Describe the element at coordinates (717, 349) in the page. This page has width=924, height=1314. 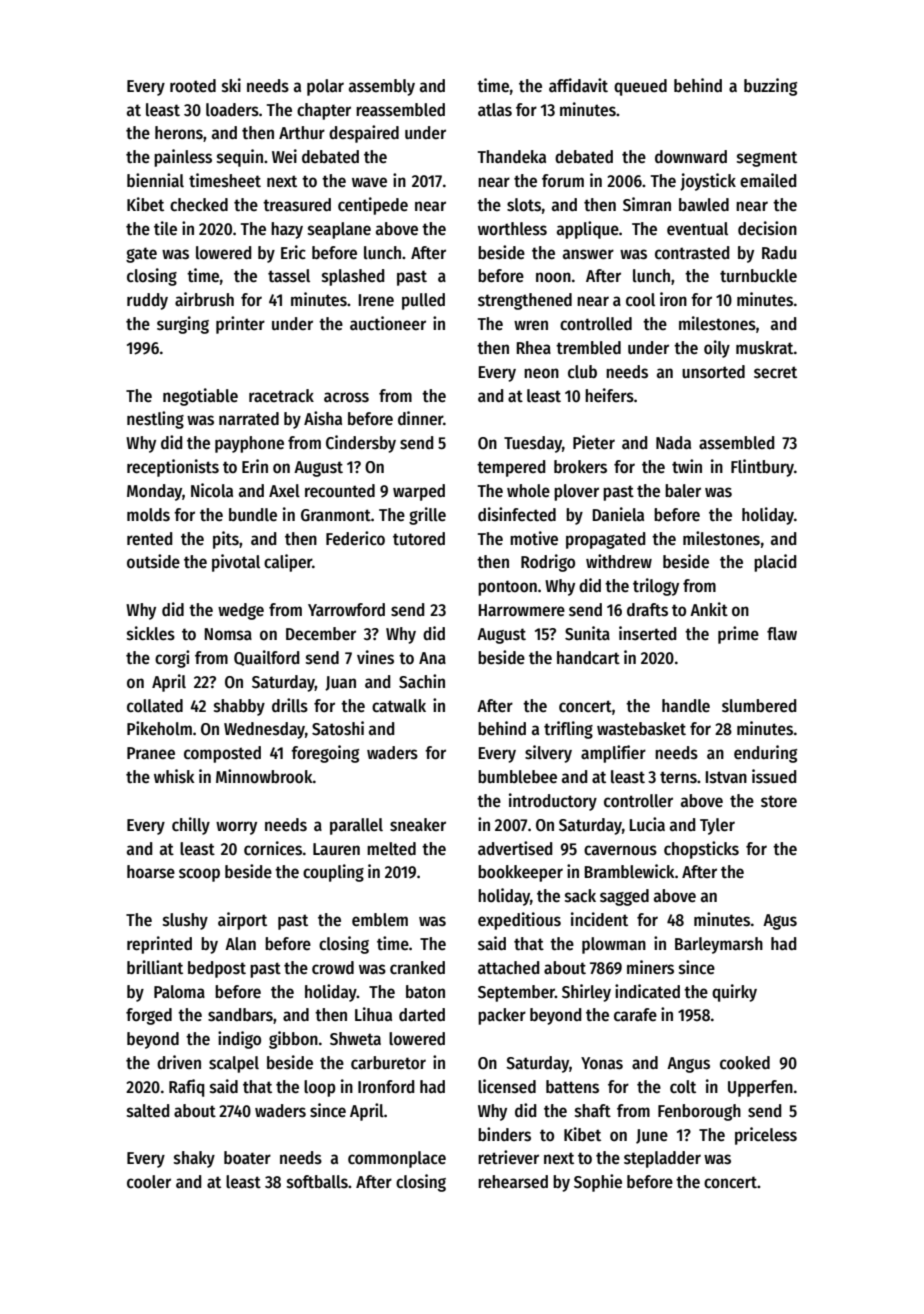
I see `oily` at that location.
